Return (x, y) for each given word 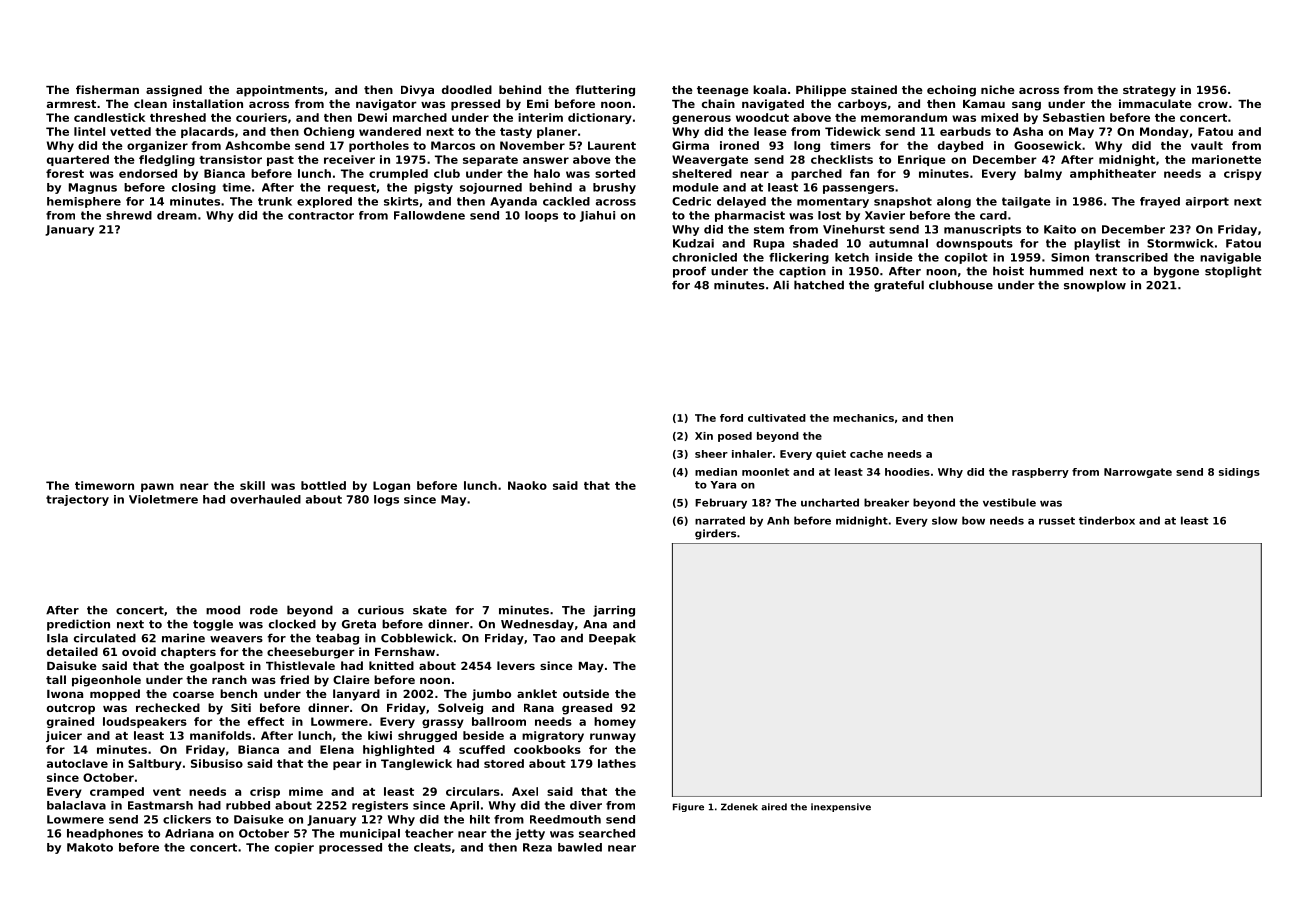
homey (615, 722)
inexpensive (841, 807)
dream (177, 215)
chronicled (704, 257)
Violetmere (163, 499)
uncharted (830, 502)
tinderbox (1107, 520)
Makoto (90, 847)
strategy (1149, 91)
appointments (280, 91)
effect (266, 721)
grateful (899, 286)
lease (770, 131)
